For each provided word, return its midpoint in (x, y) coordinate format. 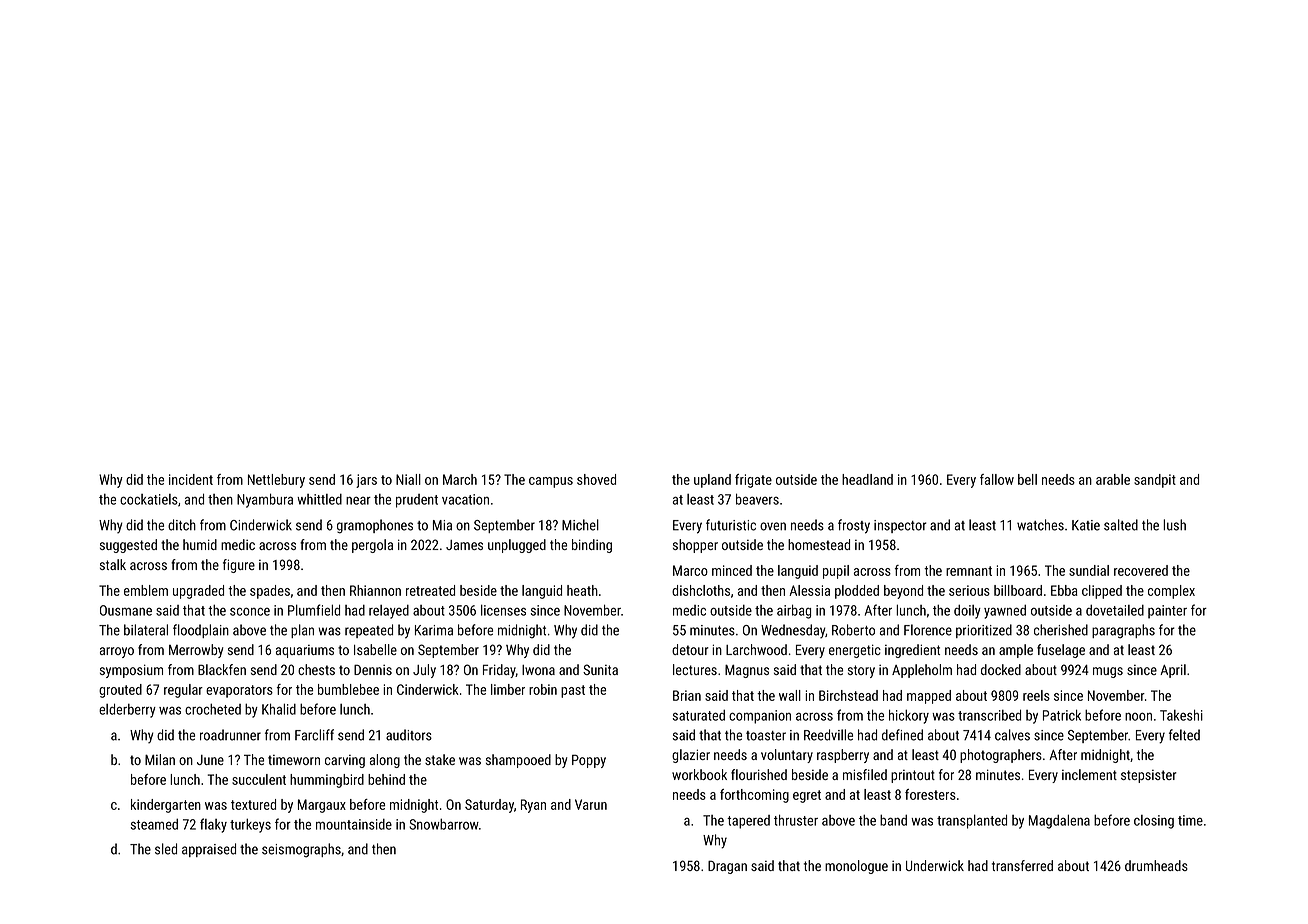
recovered (1141, 570)
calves (1012, 735)
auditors (409, 735)
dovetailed (1115, 610)
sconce (250, 611)
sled (166, 849)
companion (760, 717)
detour (690, 649)
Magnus (747, 671)
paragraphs (1123, 631)
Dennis (373, 669)
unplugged (517, 546)
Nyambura (265, 500)
